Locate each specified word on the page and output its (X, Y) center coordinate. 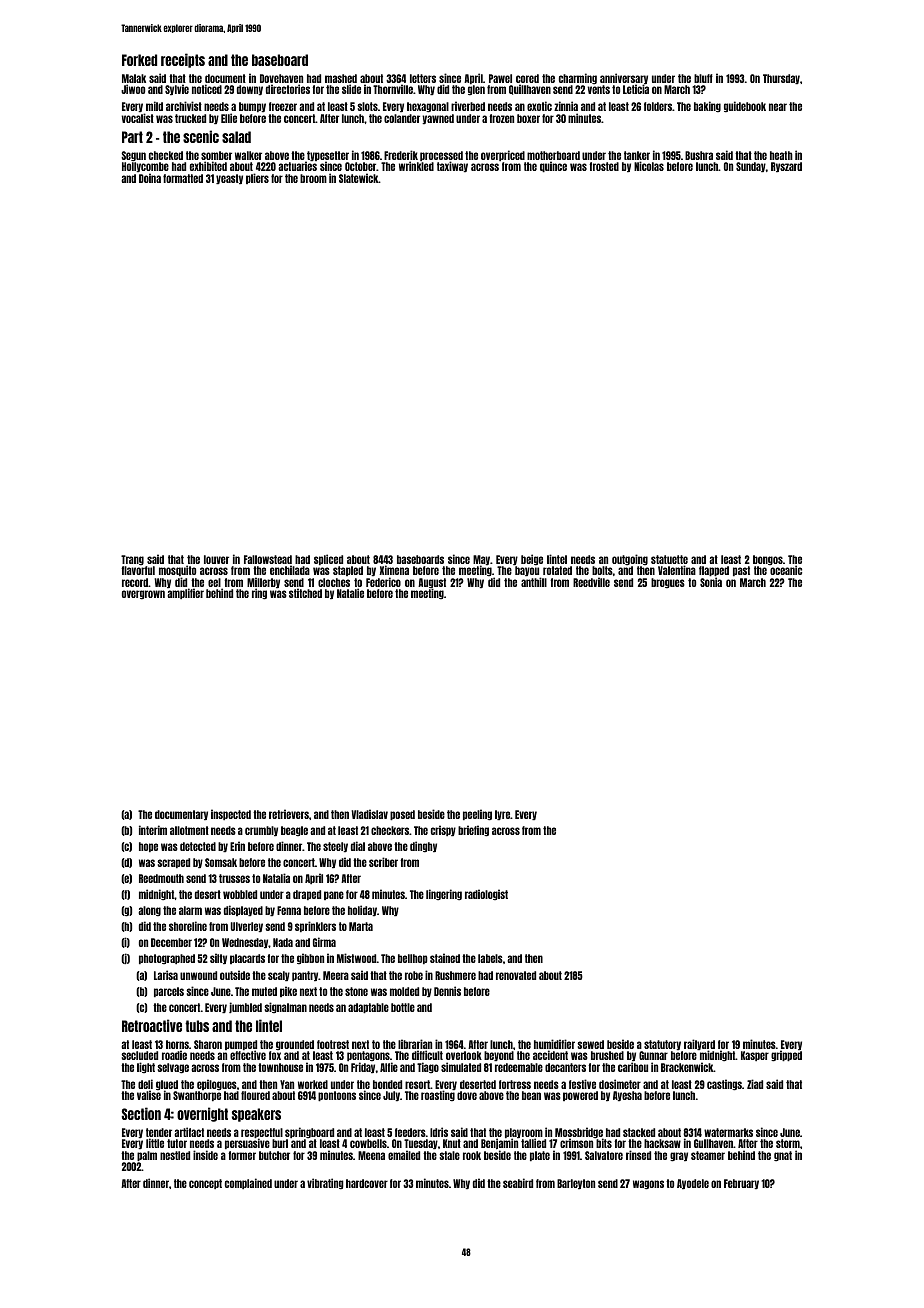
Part (132, 137)
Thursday (781, 79)
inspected (231, 814)
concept (205, 1184)
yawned (438, 119)
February (741, 1184)
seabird (518, 1183)
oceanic (786, 570)
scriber (383, 862)
